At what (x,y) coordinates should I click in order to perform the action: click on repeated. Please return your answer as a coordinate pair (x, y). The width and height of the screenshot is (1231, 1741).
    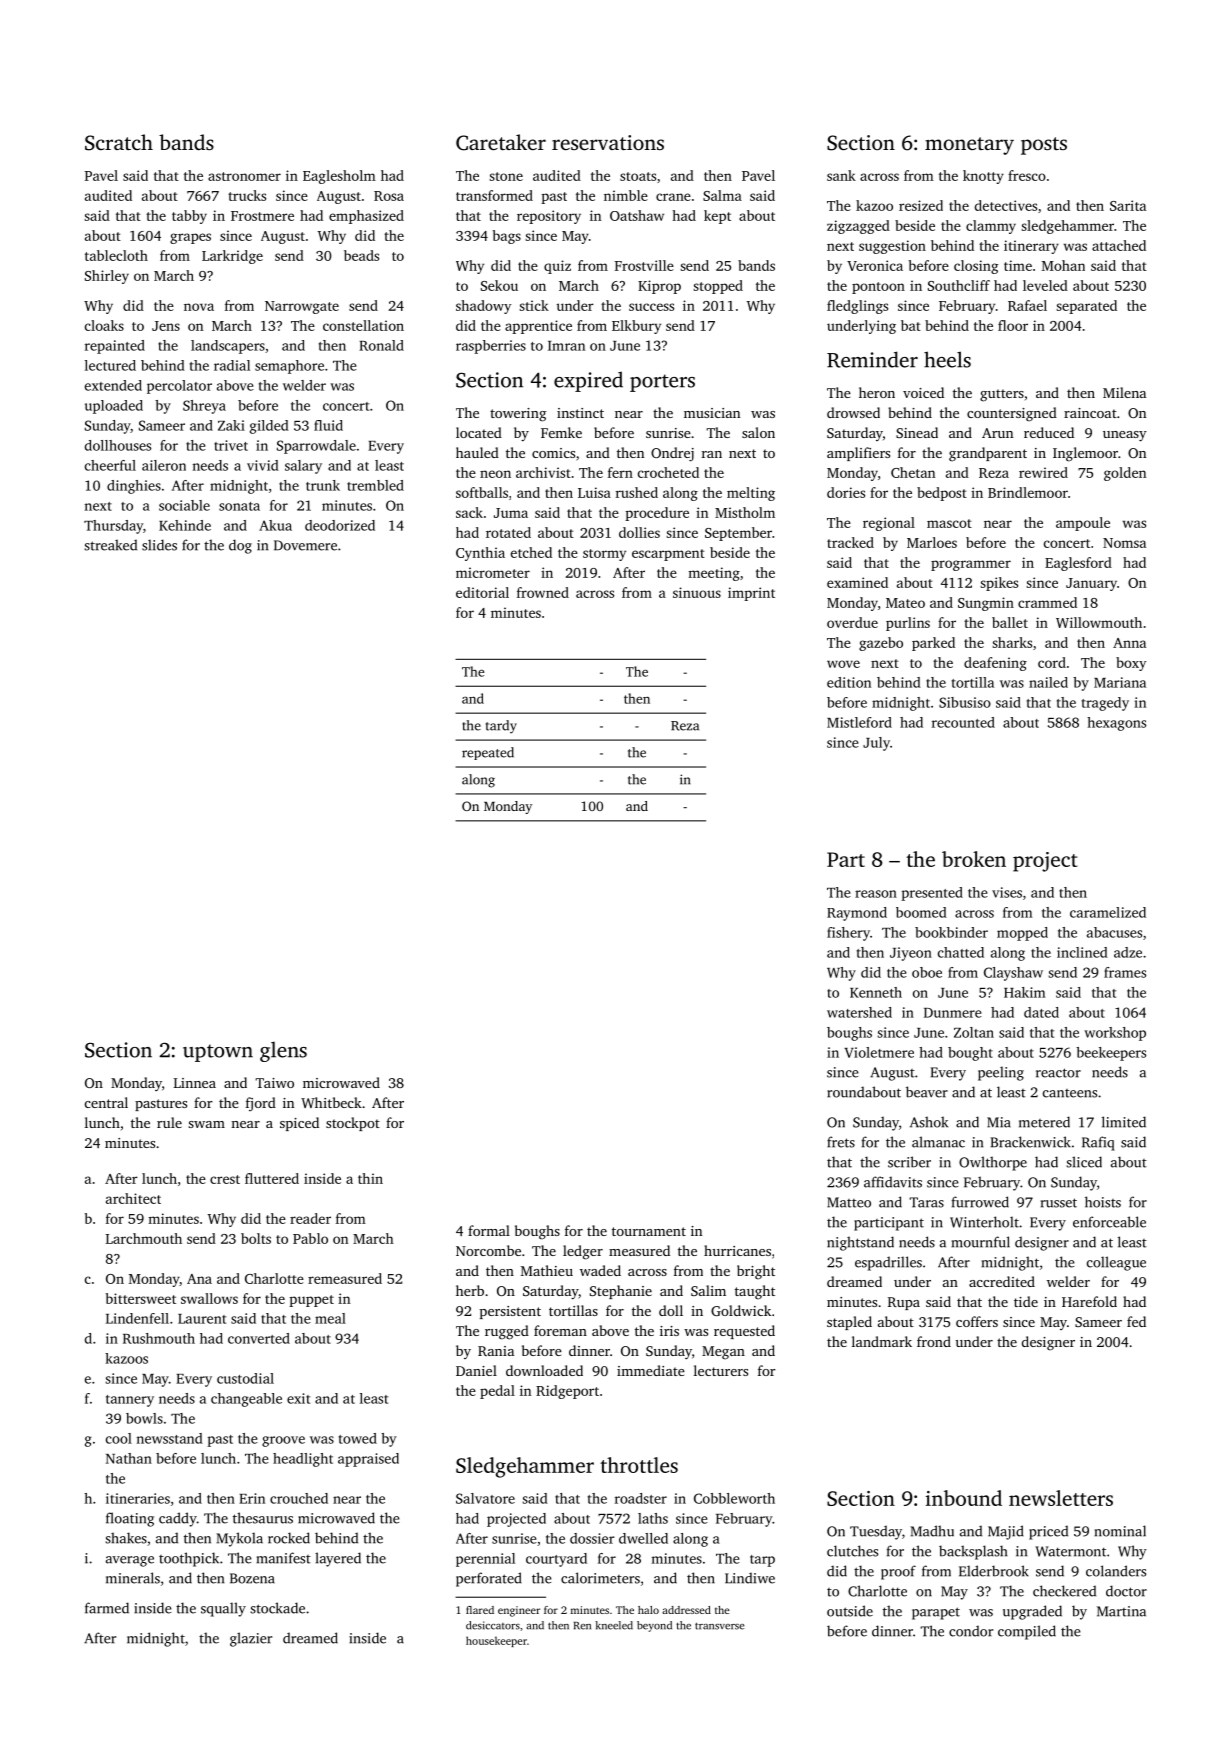
    Looking at the image, I should click on (488, 753).
